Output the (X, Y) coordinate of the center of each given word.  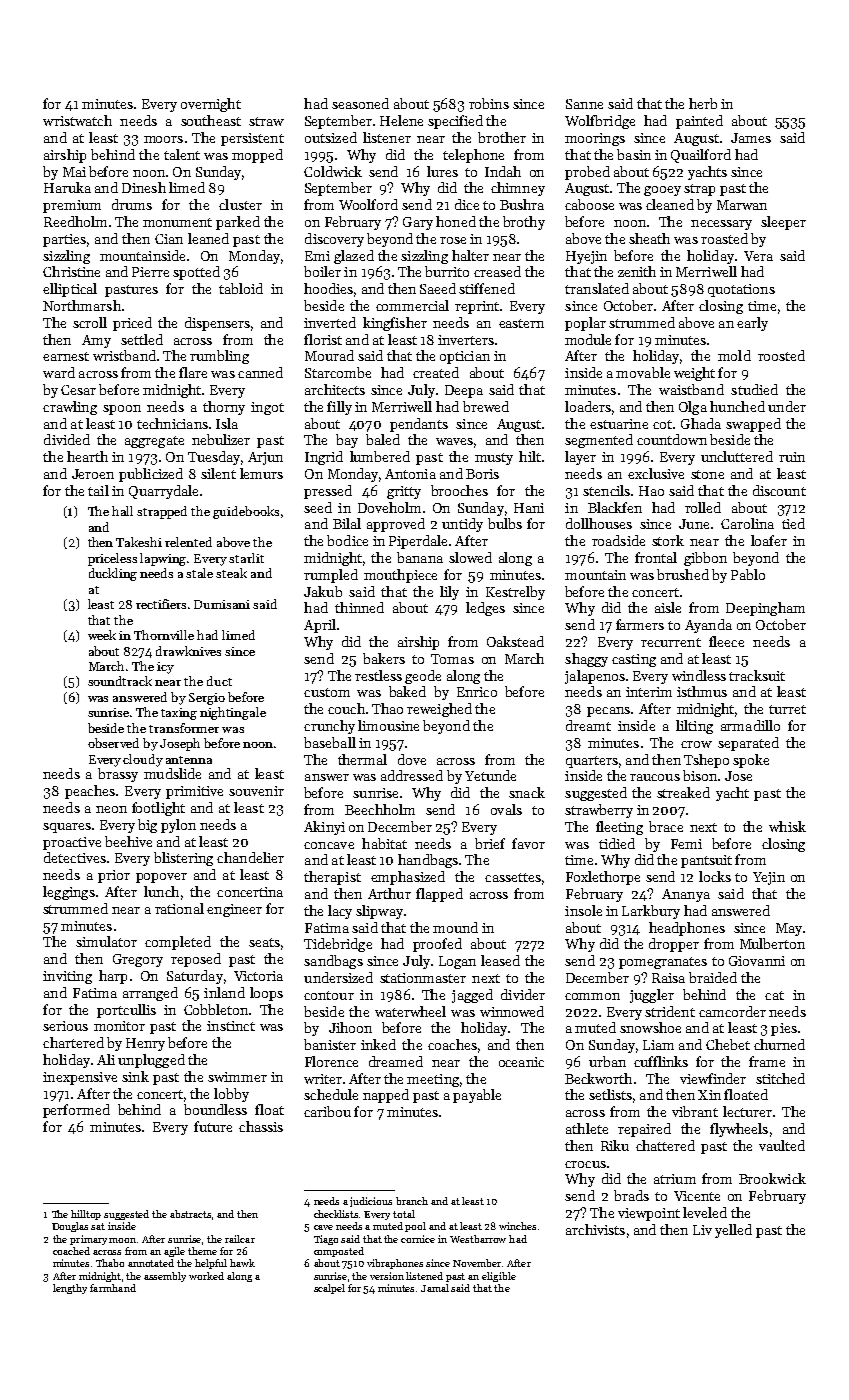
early (752, 324)
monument (177, 222)
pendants (419, 425)
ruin (792, 457)
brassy (118, 775)
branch (412, 1201)
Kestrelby (515, 593)
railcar (240, 1239)
